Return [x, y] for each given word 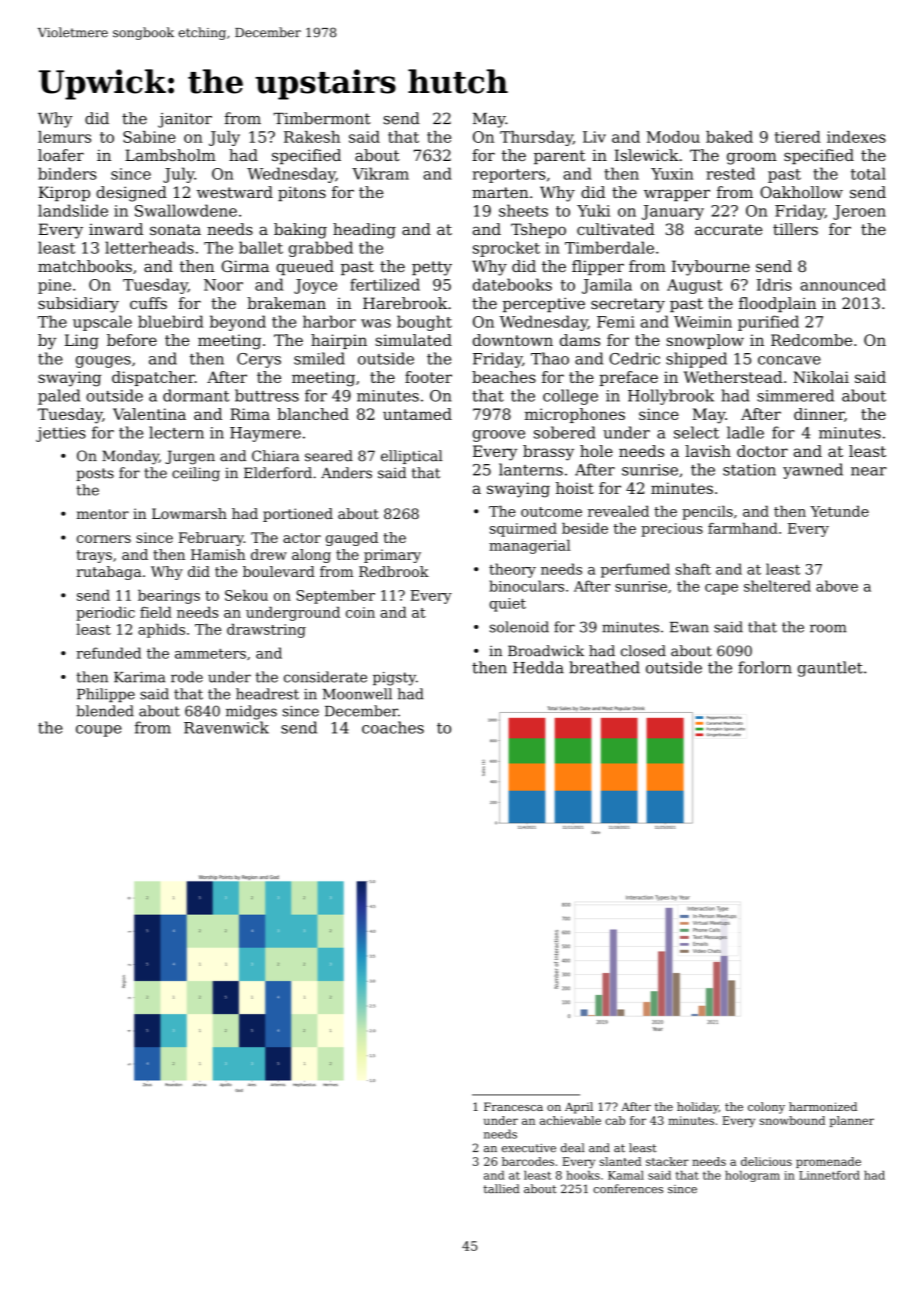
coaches [393, 727]
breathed [604, 667]
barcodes [528, 1161]
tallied [501, 1189]
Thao [550, 358]
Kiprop [64, 193]
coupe [99, 731]
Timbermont [322, 118]
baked [729, 137]
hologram [752, 1176]
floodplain [777, 304]
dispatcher [153, 378]
